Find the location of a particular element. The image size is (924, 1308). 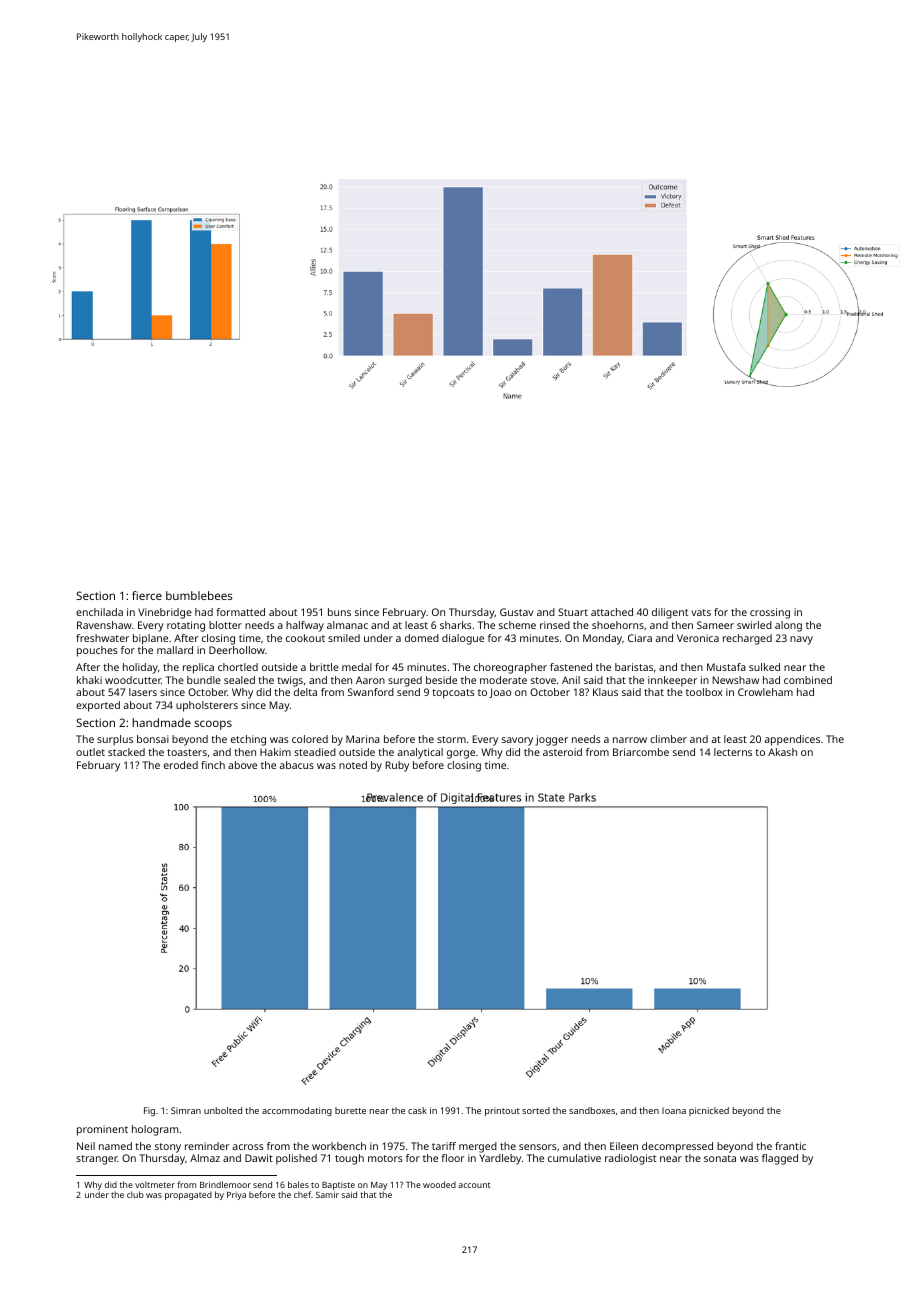

combined is located at coordinates (808, 680).
